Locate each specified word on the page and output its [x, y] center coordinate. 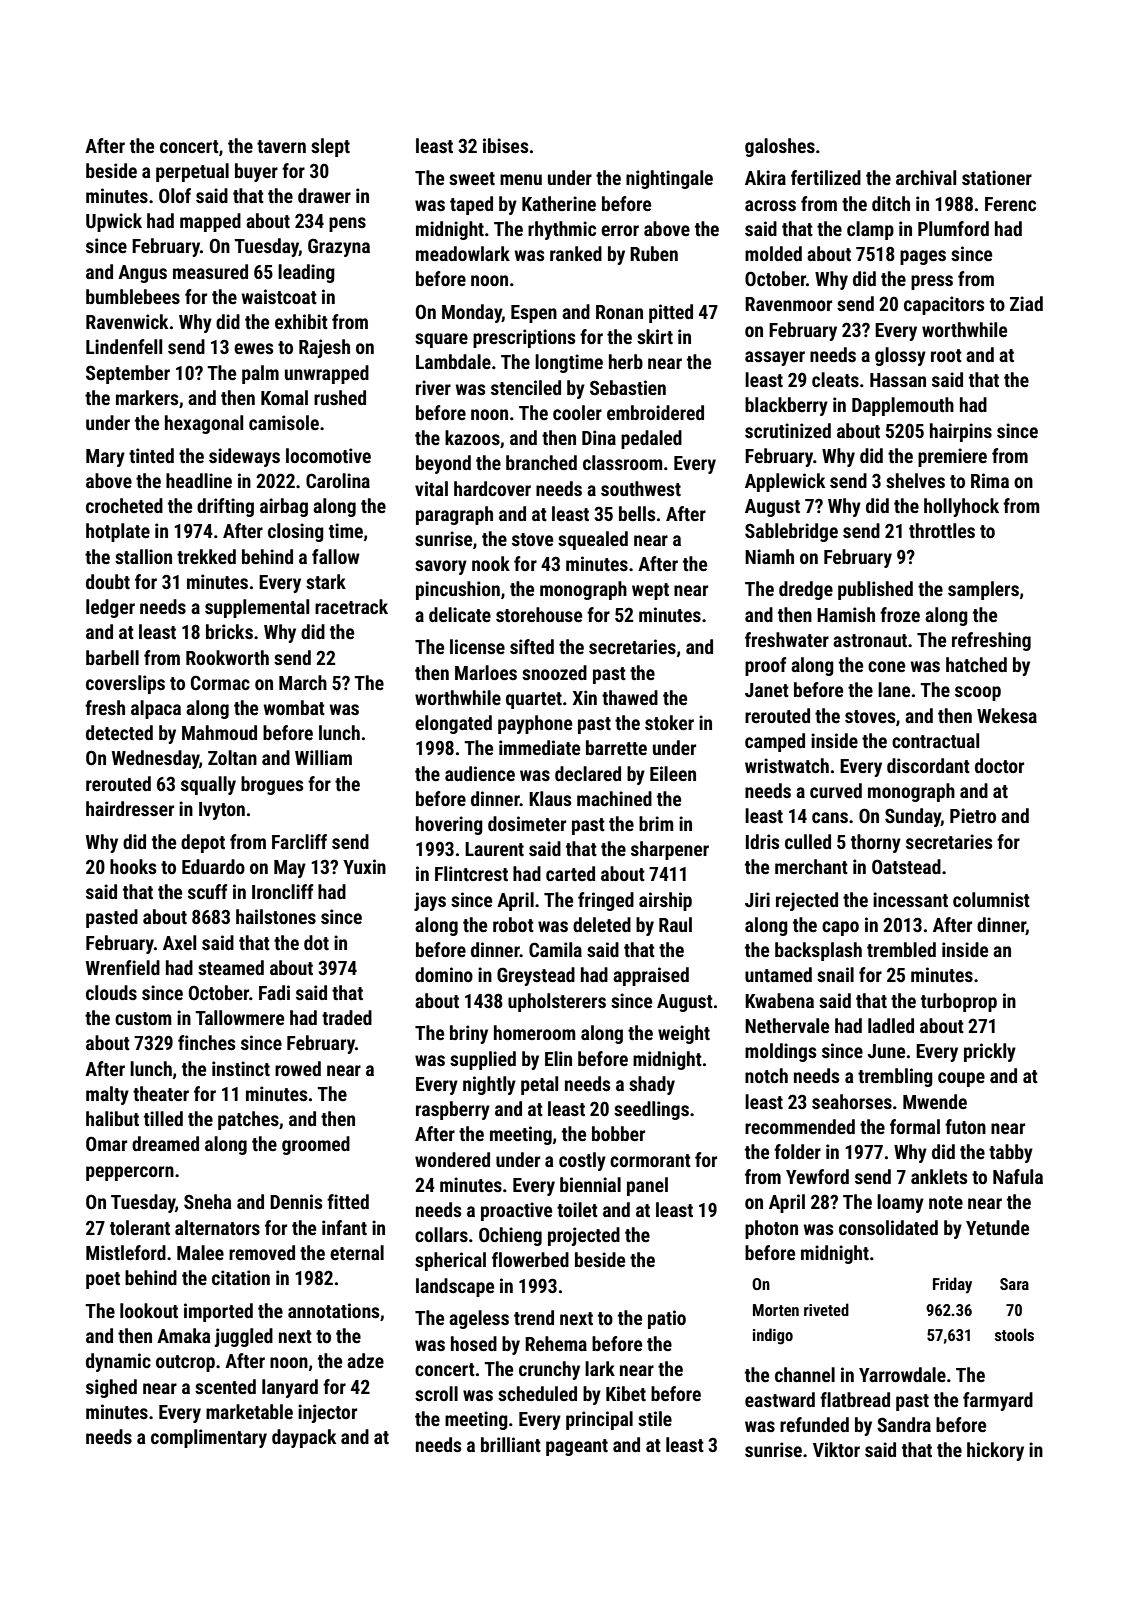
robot [513, 924]
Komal [284, 397]
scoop [978, 693]
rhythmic [562, 230]
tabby [1011, 1153]
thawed [630, 697]
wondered [452, 1159]
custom [143, 1018]
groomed [316, 1145]
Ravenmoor [788, 304]
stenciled [526, 387]
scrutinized [788, 430]
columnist [991, 899]
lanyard [290, 1388]
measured [210, 271]
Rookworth [227, 657]
